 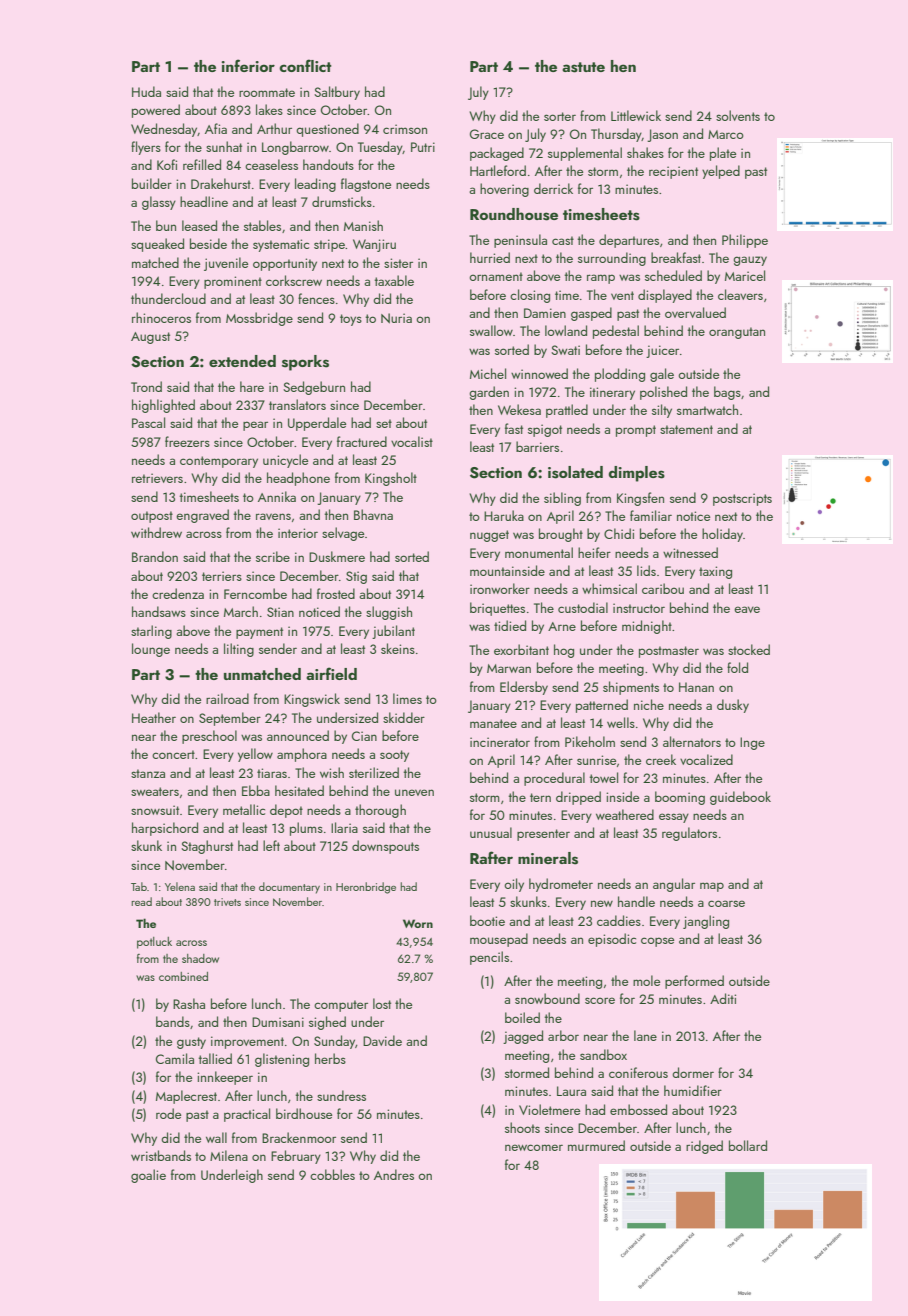 I want to click on bollard, so click(x=748, y=1145).
